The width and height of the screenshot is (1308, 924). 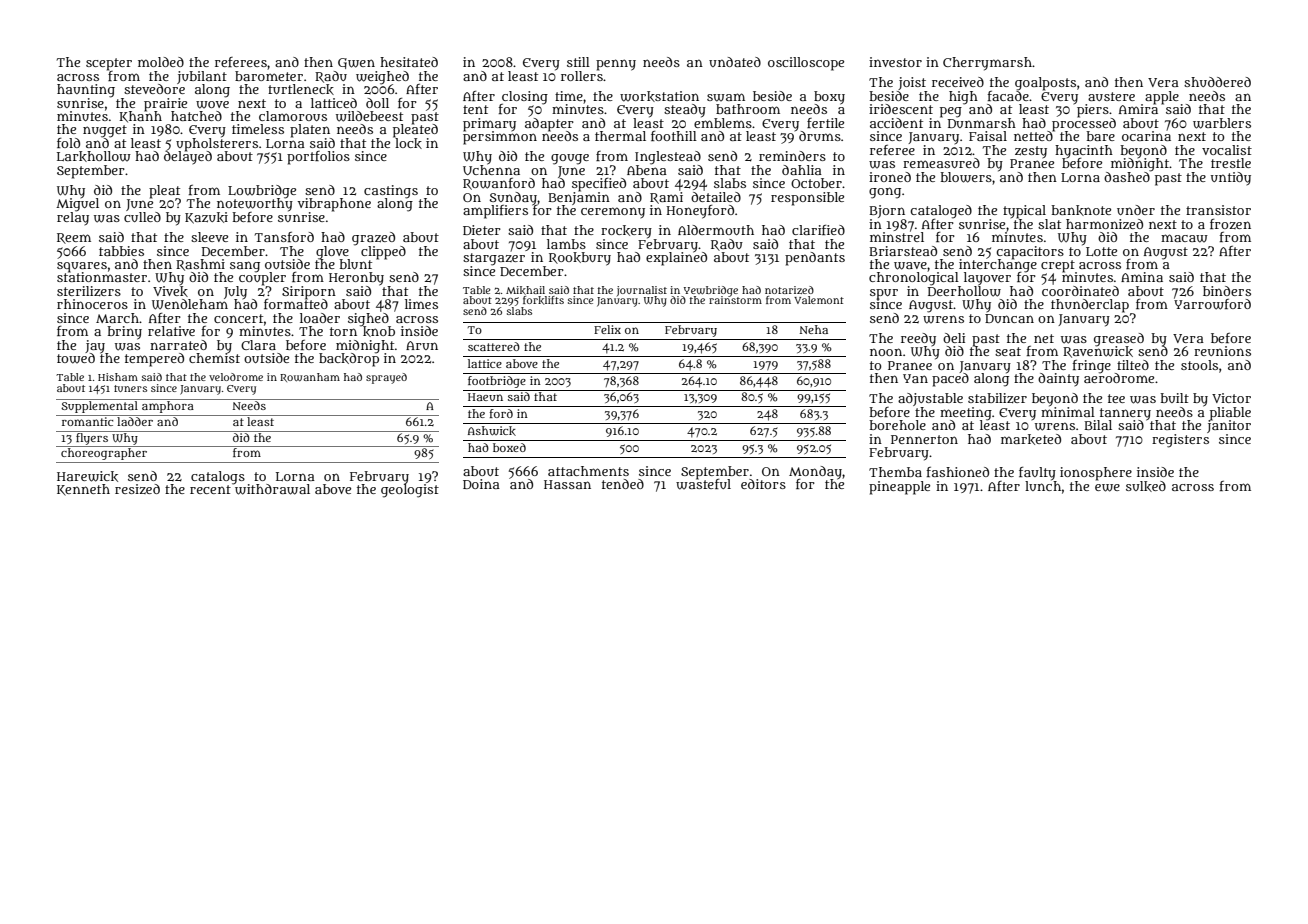 What do you see at coordinates (668, 158) in the screenshot?
I see `Inglestead` at bounding box center [668, 158].
